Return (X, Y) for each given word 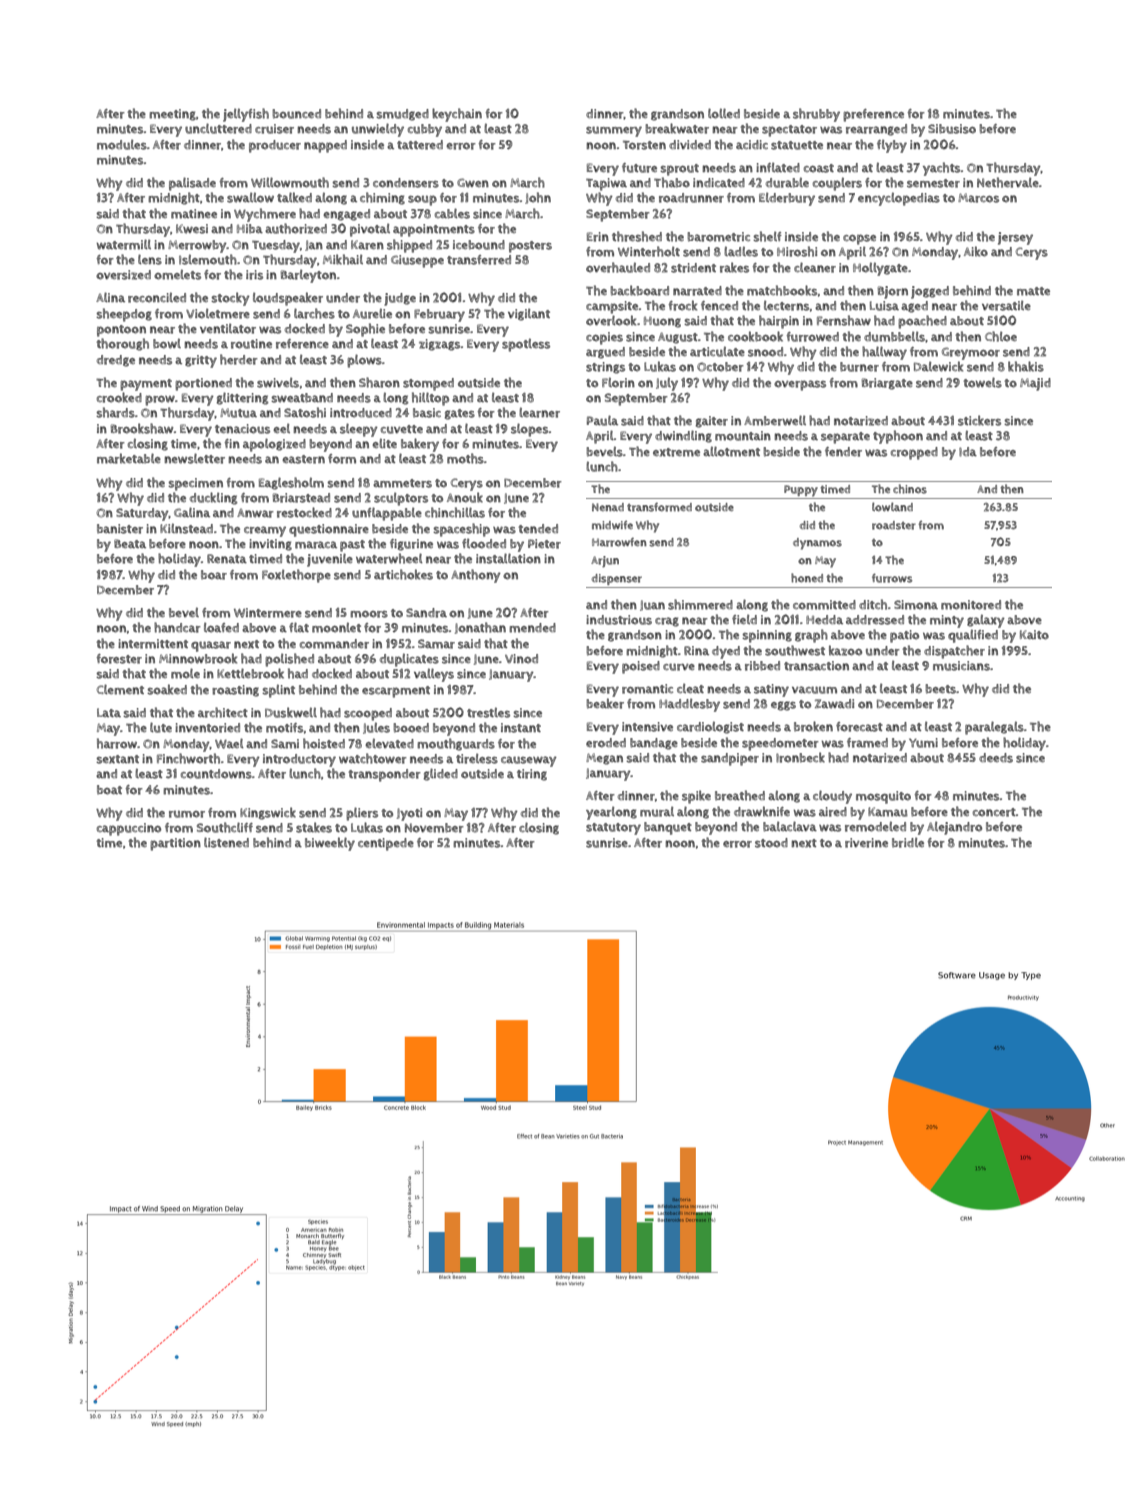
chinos (910, 489)
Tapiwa (606, 184)
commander (334, 644)
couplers (837, 184)
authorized (296, 228)
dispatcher (954, 652)
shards (115, 412)
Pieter (544, 544)
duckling (213, 498)
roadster (894, 525)
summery (614, 131)
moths (465, 458)
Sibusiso (952, 129)
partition (175, 844)
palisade (192, 184)
